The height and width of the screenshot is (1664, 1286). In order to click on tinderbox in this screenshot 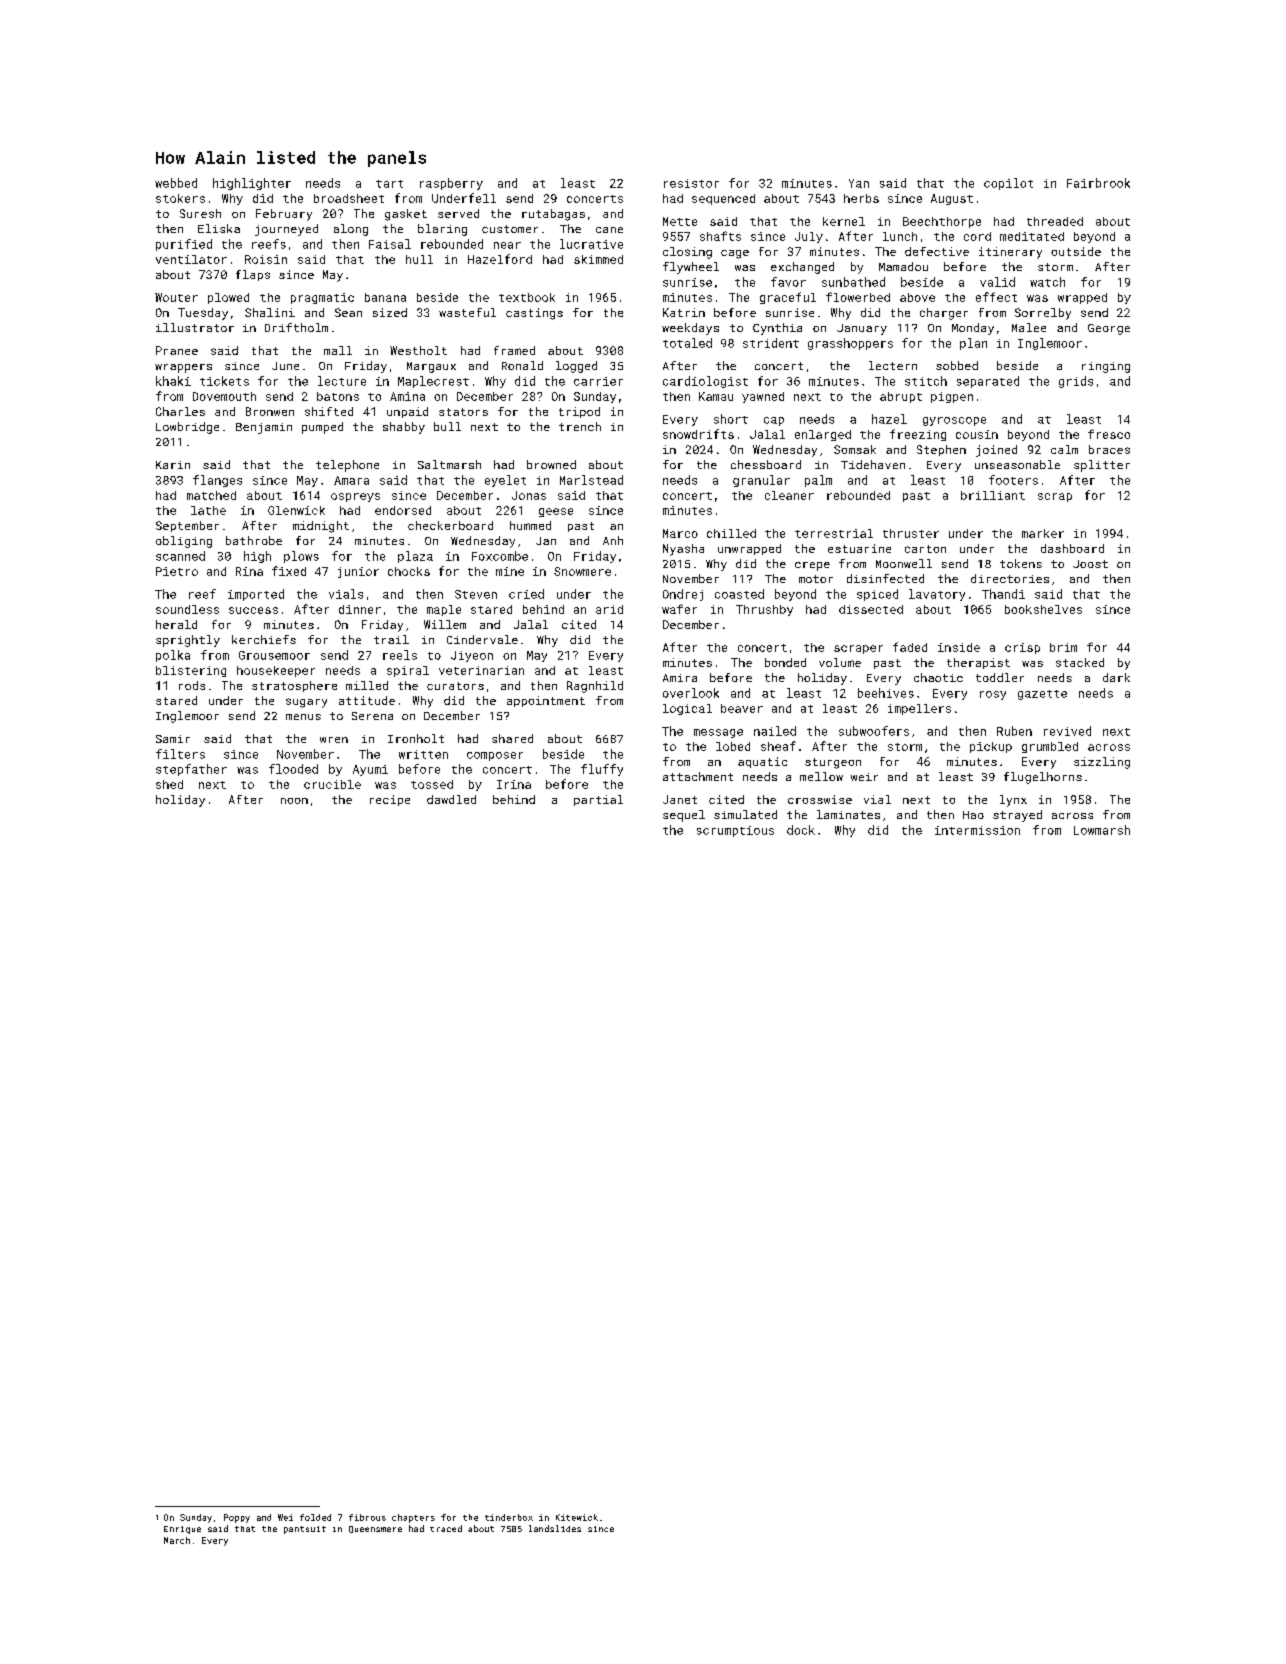, I will do `click(509, 1517)`.
